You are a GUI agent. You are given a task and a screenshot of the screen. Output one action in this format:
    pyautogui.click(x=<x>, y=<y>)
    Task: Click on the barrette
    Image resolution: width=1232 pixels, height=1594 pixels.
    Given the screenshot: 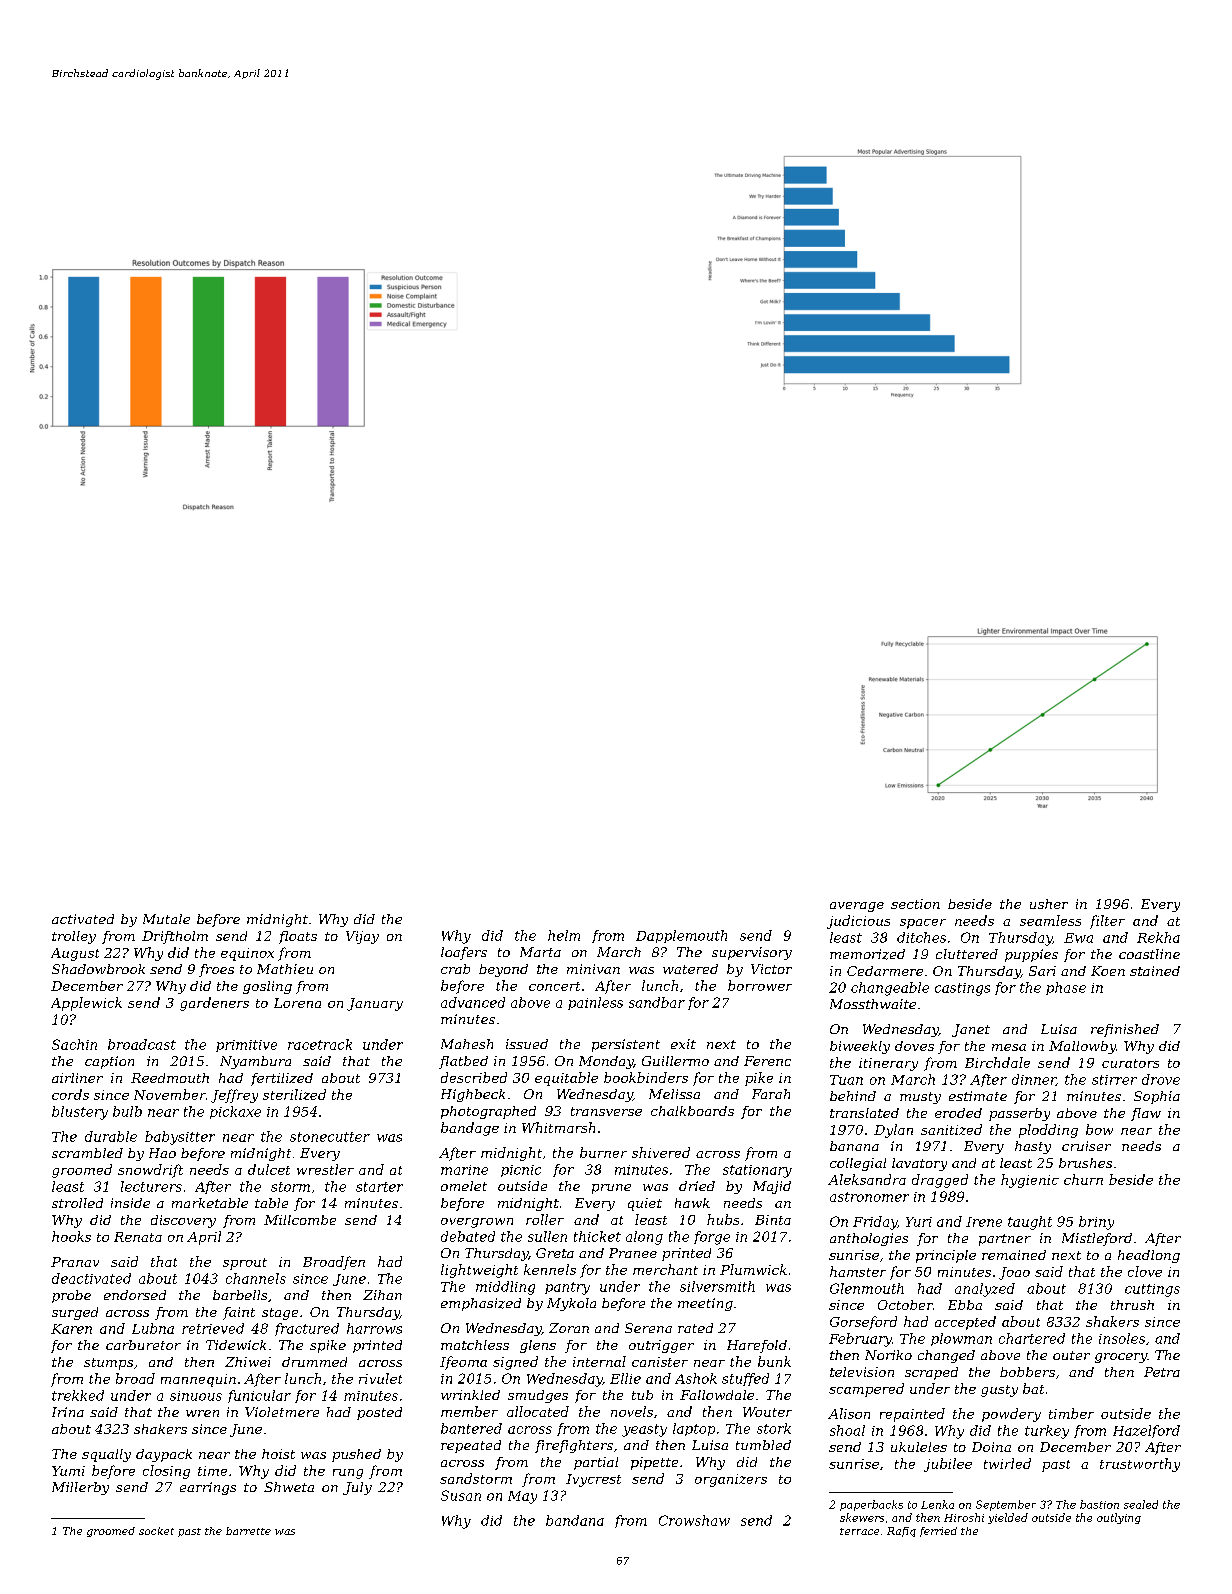 What is the action you would take?
    pyautogui.click(x=248, y=1531)
